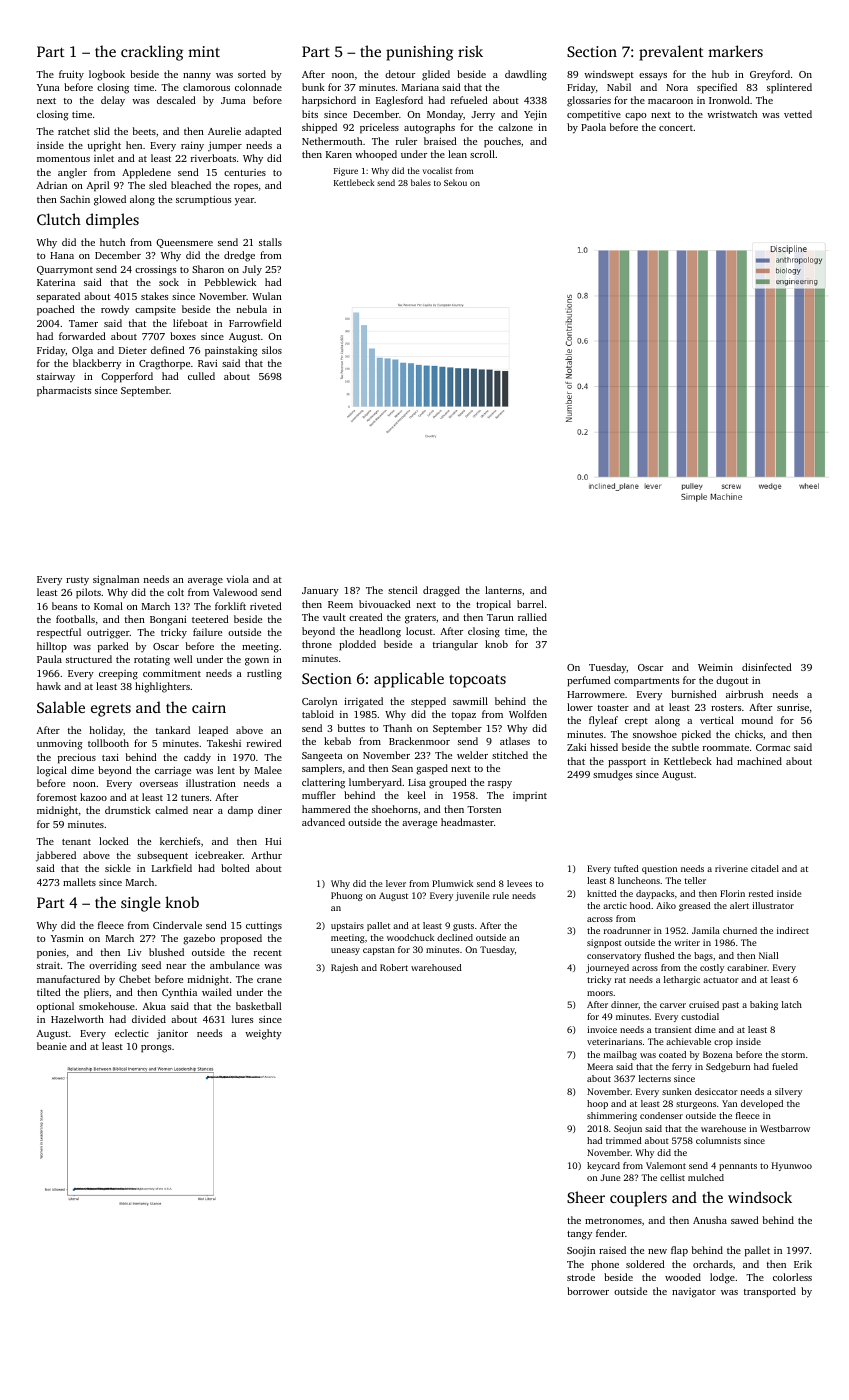 The height and width of the page is (1400, 849). Describe the element at coordinates (263, 1034) in the page. I see `weighty` at that location.
